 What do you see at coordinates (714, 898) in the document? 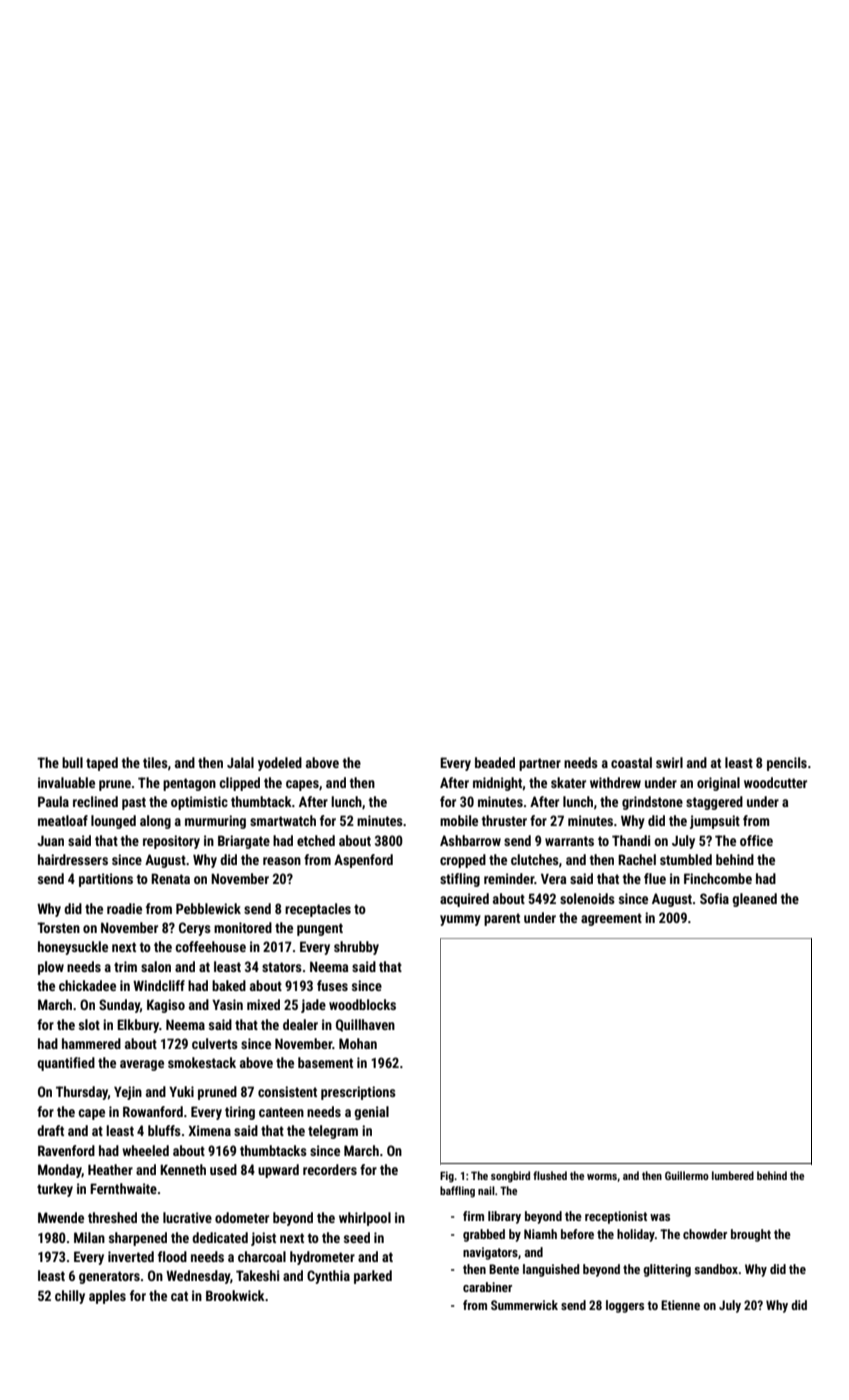
I see `Sofia` at bounding box center [714, 898].
